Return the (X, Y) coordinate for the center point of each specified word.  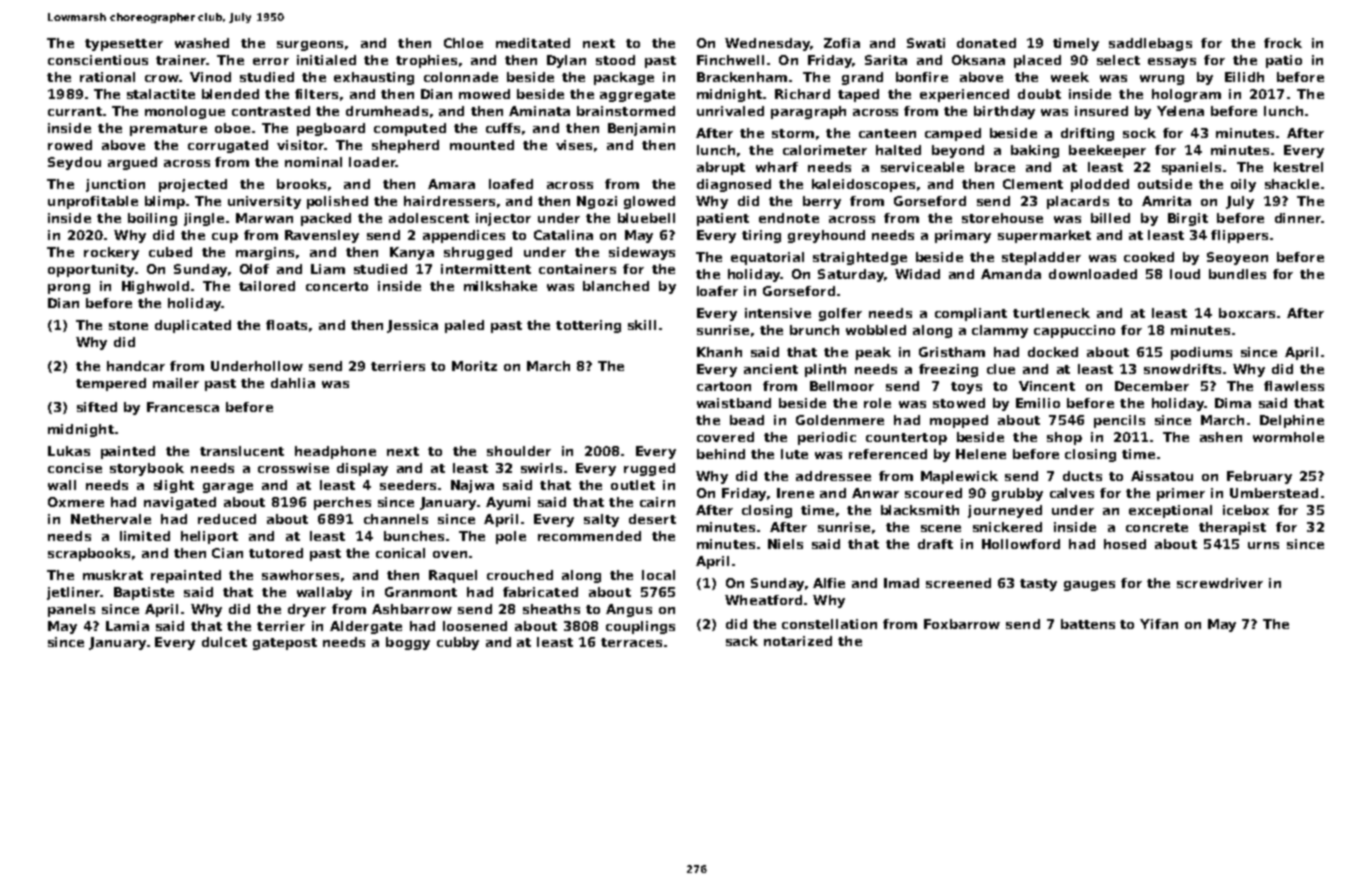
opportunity (91, 270)
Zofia (842, 43)
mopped (959, 421)
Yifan (1159, 624)
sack (742, 641)
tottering (588, 326)
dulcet (224, 642)
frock (1283, 43)
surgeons (310, 46)
